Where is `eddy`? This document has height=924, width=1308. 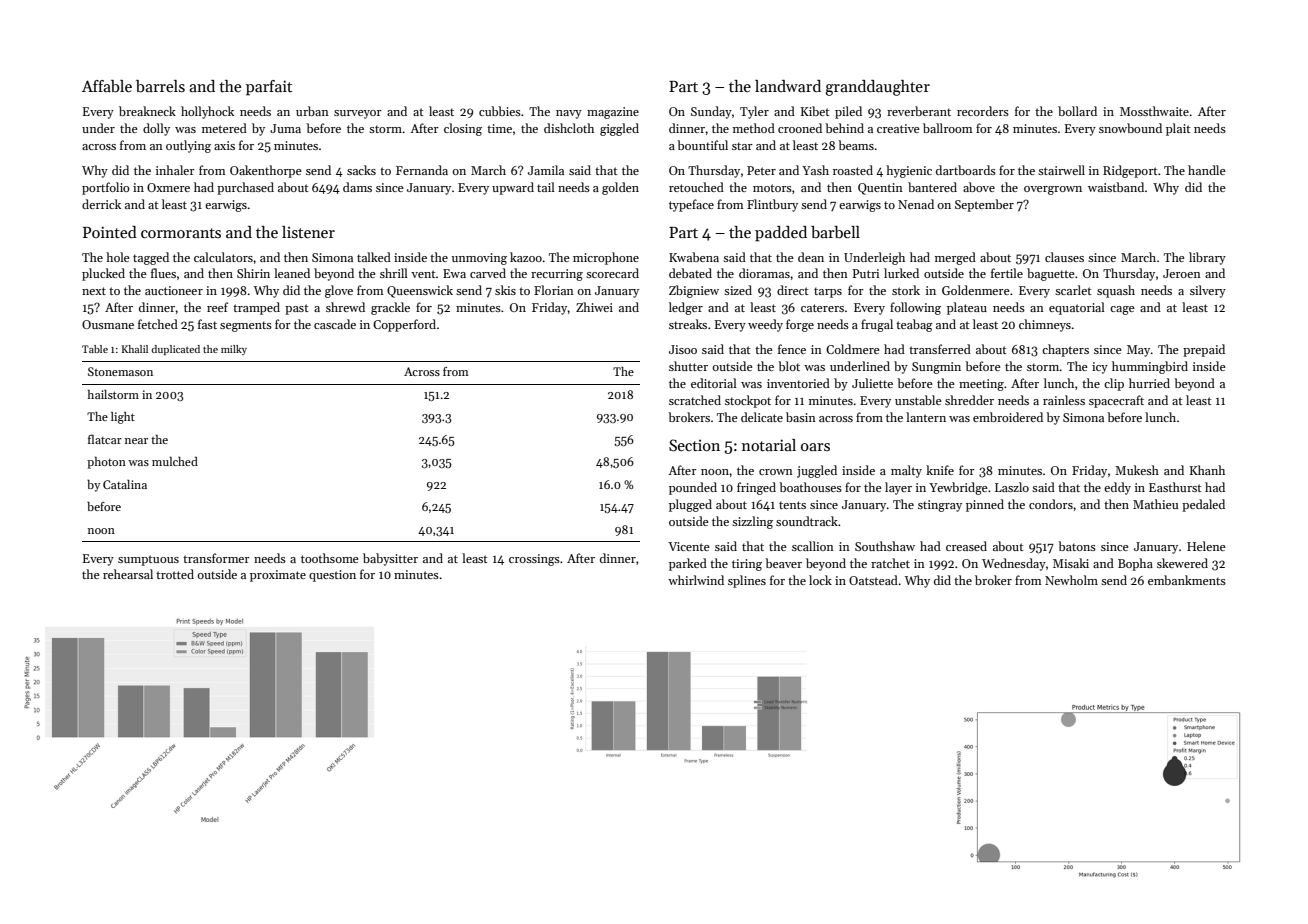 eddy is located at coordinates (1117, 488).
